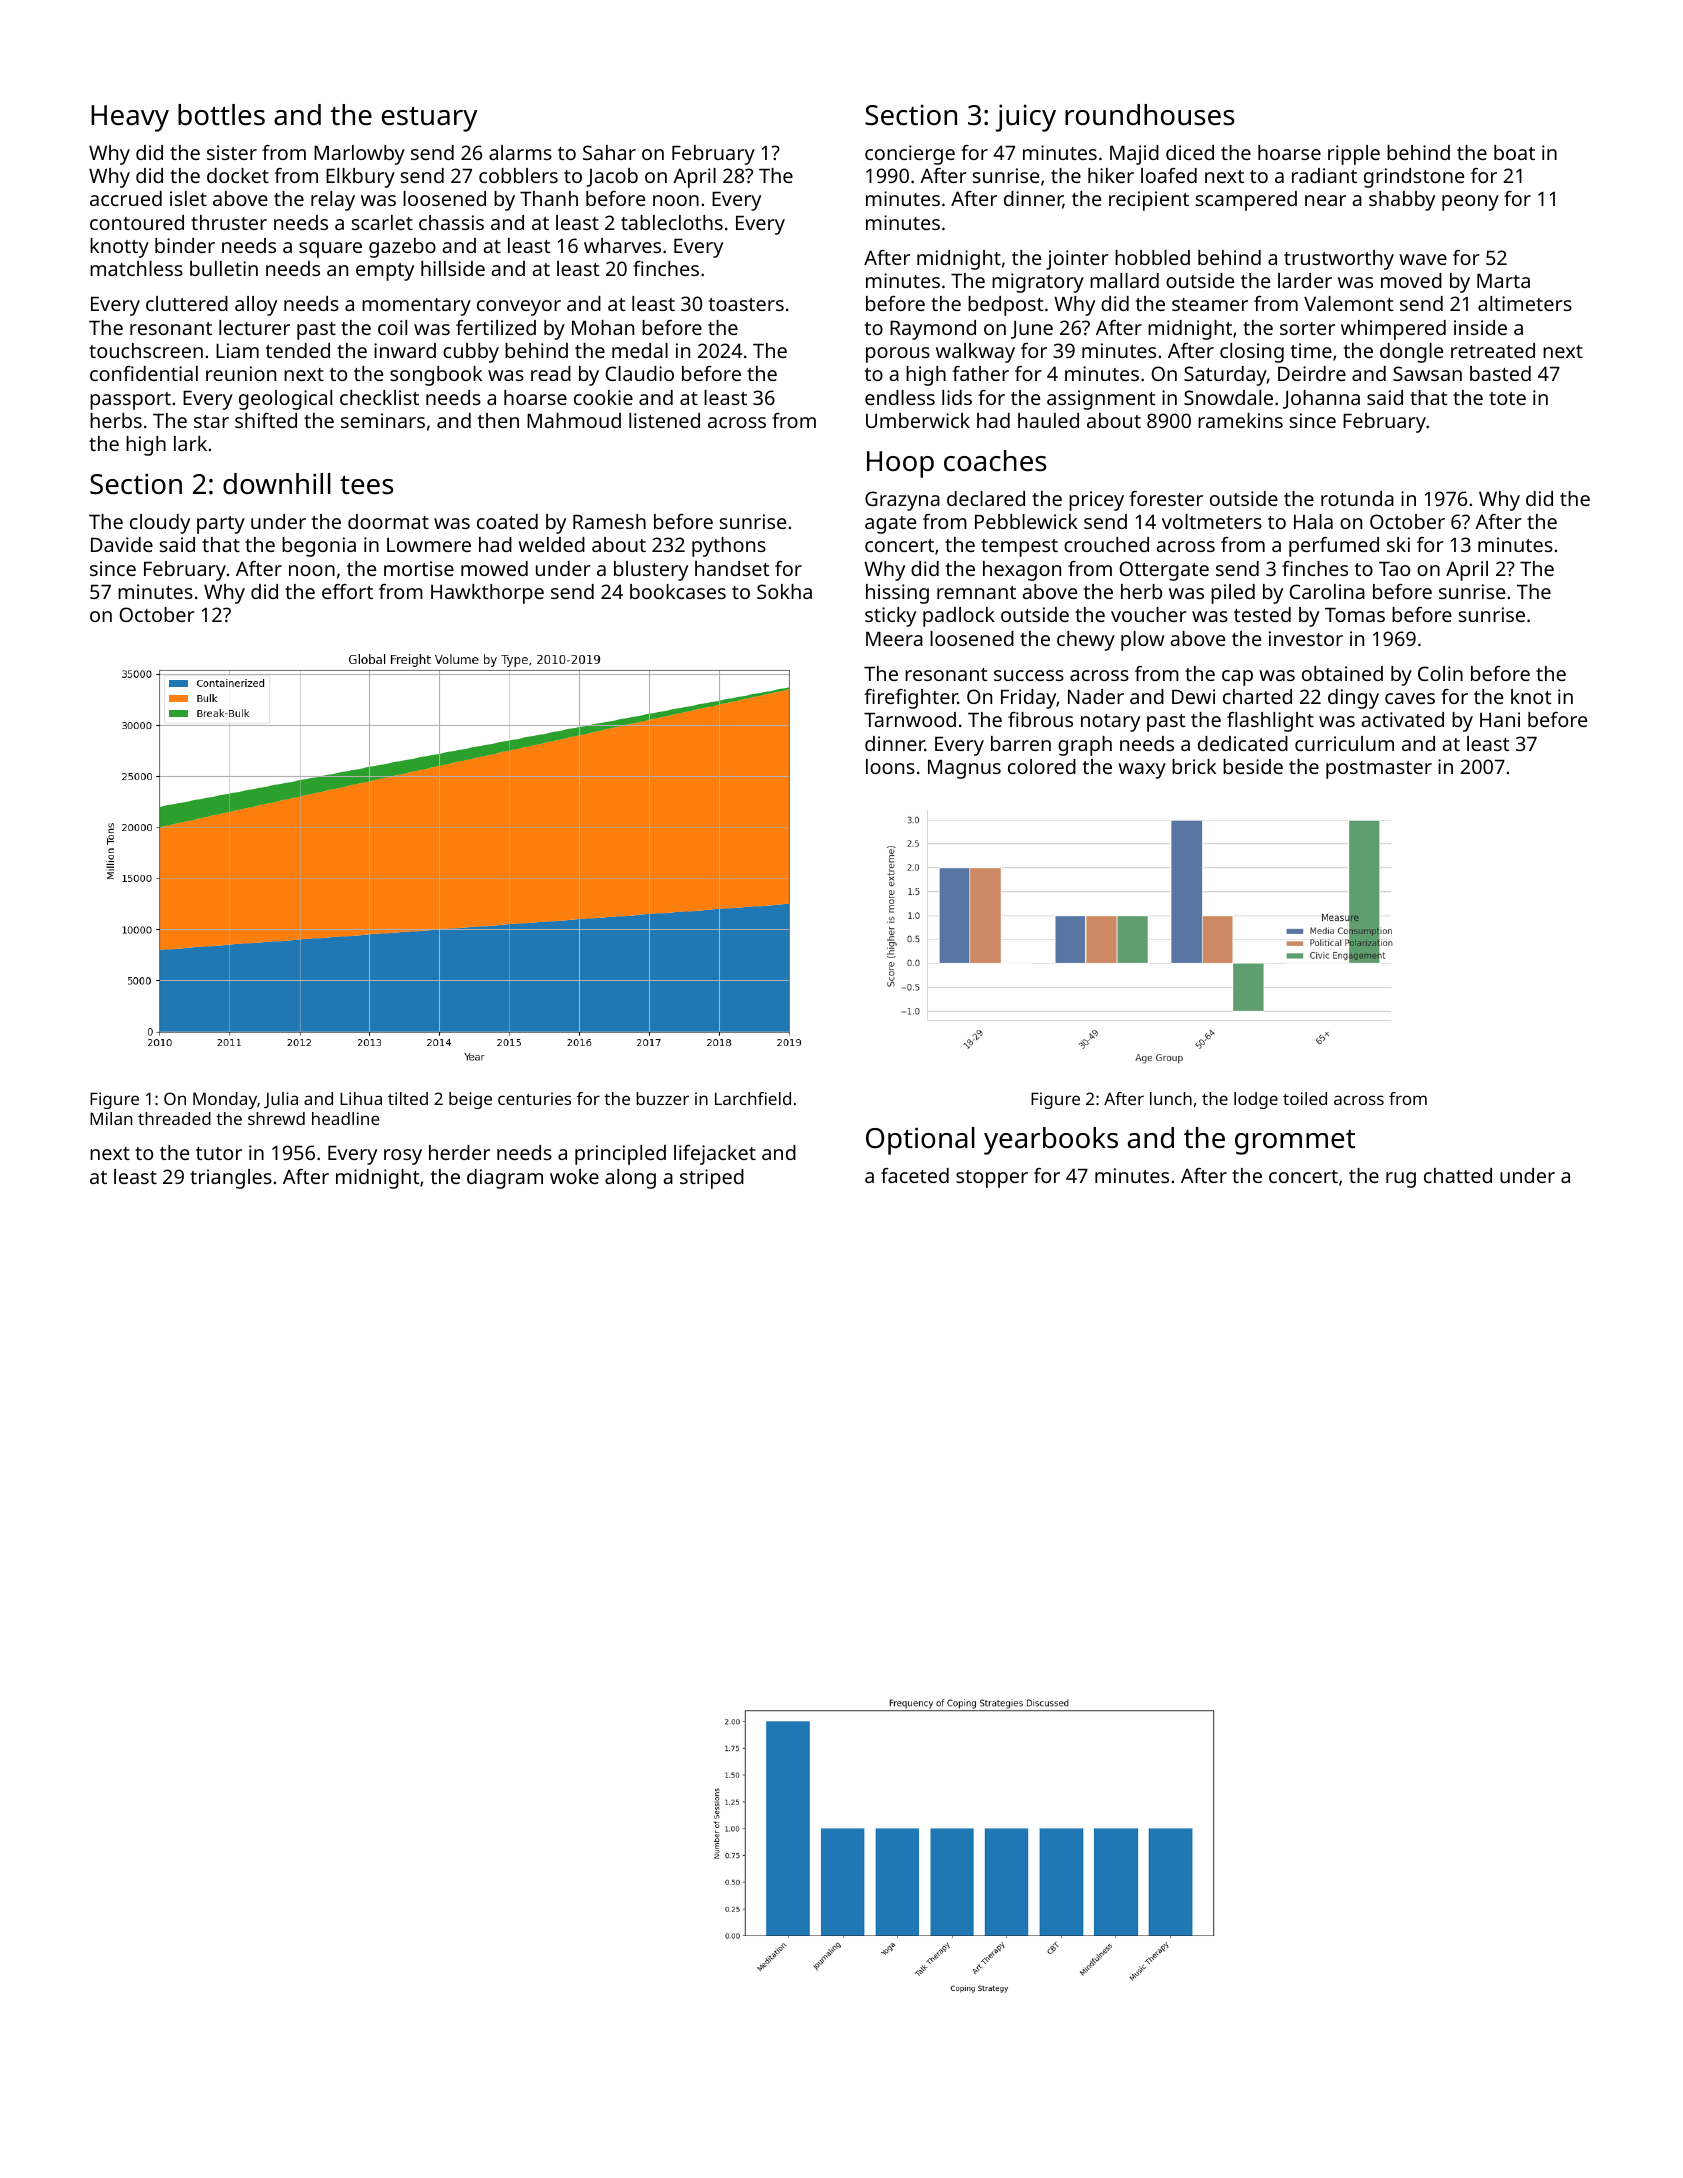 This screenshot has height=2178, width=1683. Describe the element at coordinates (346, 1118) in the screenshot. I see `headline` at that location.
